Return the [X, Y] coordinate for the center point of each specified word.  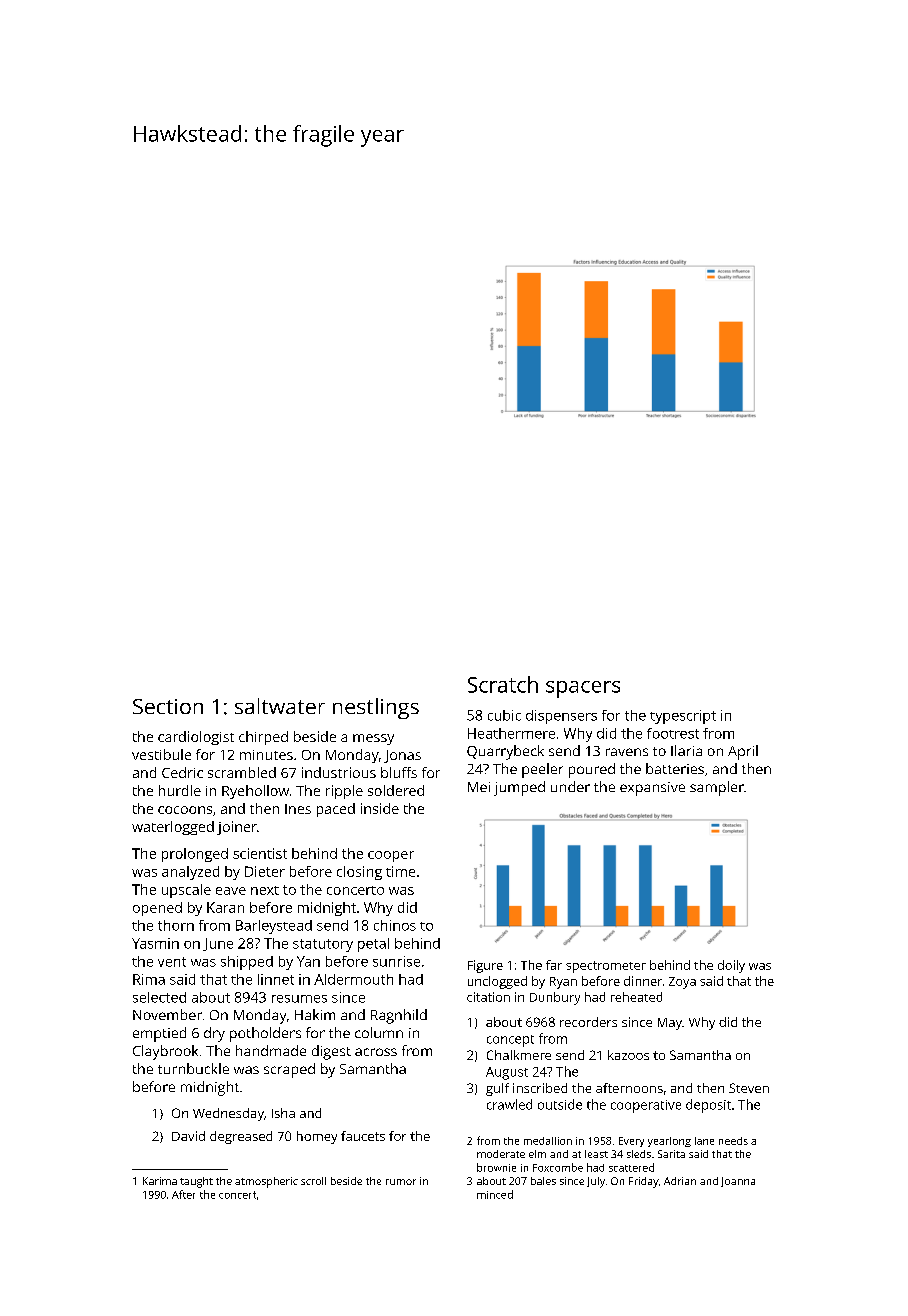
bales [543, 1181]
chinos [395, 925]
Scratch [503, 684]
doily [731, 966]
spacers [583, 689]
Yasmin [155, 943]
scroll [313, 1181]
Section [168, 706]
